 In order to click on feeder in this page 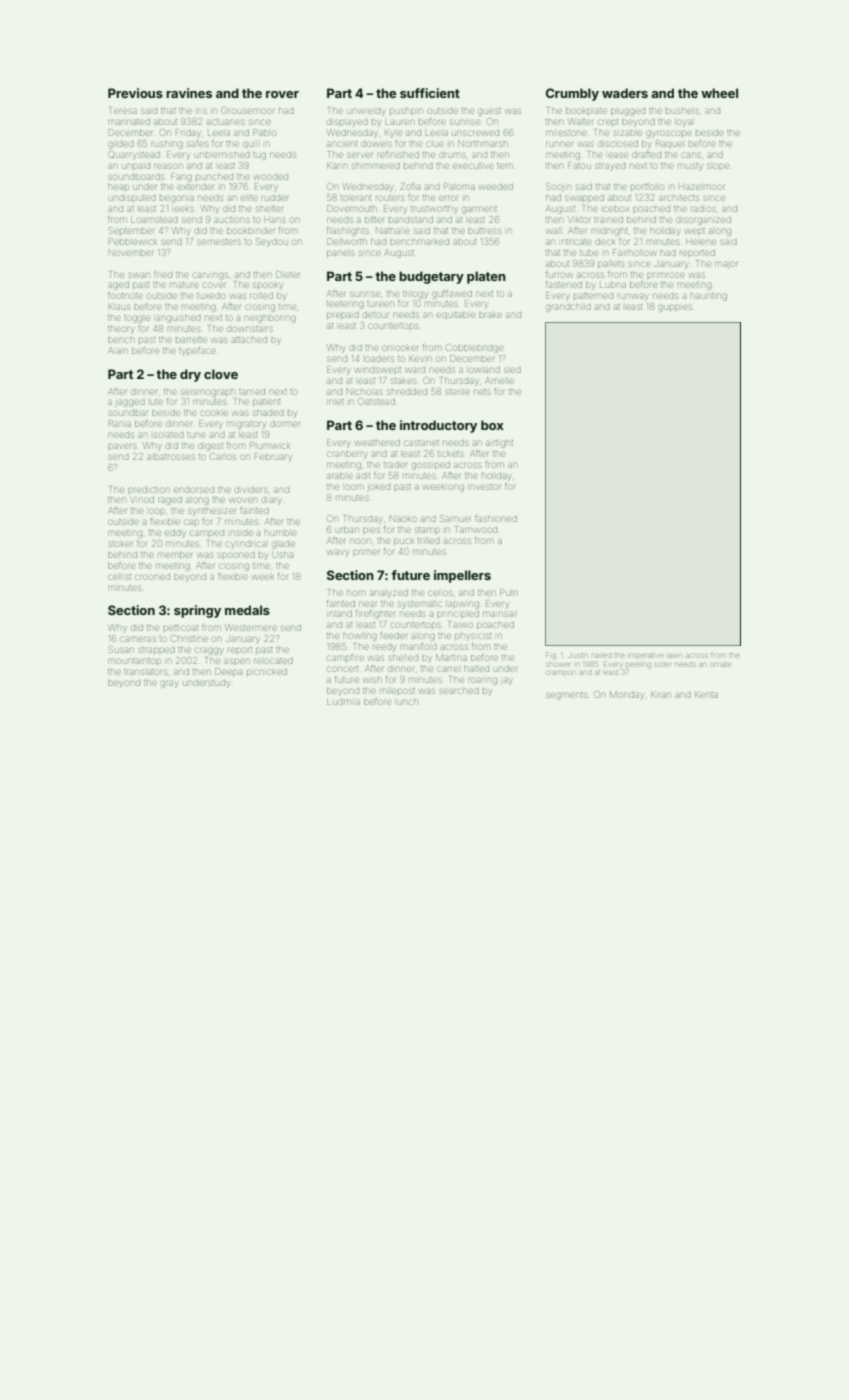, I will do `click(393, 636)`.
